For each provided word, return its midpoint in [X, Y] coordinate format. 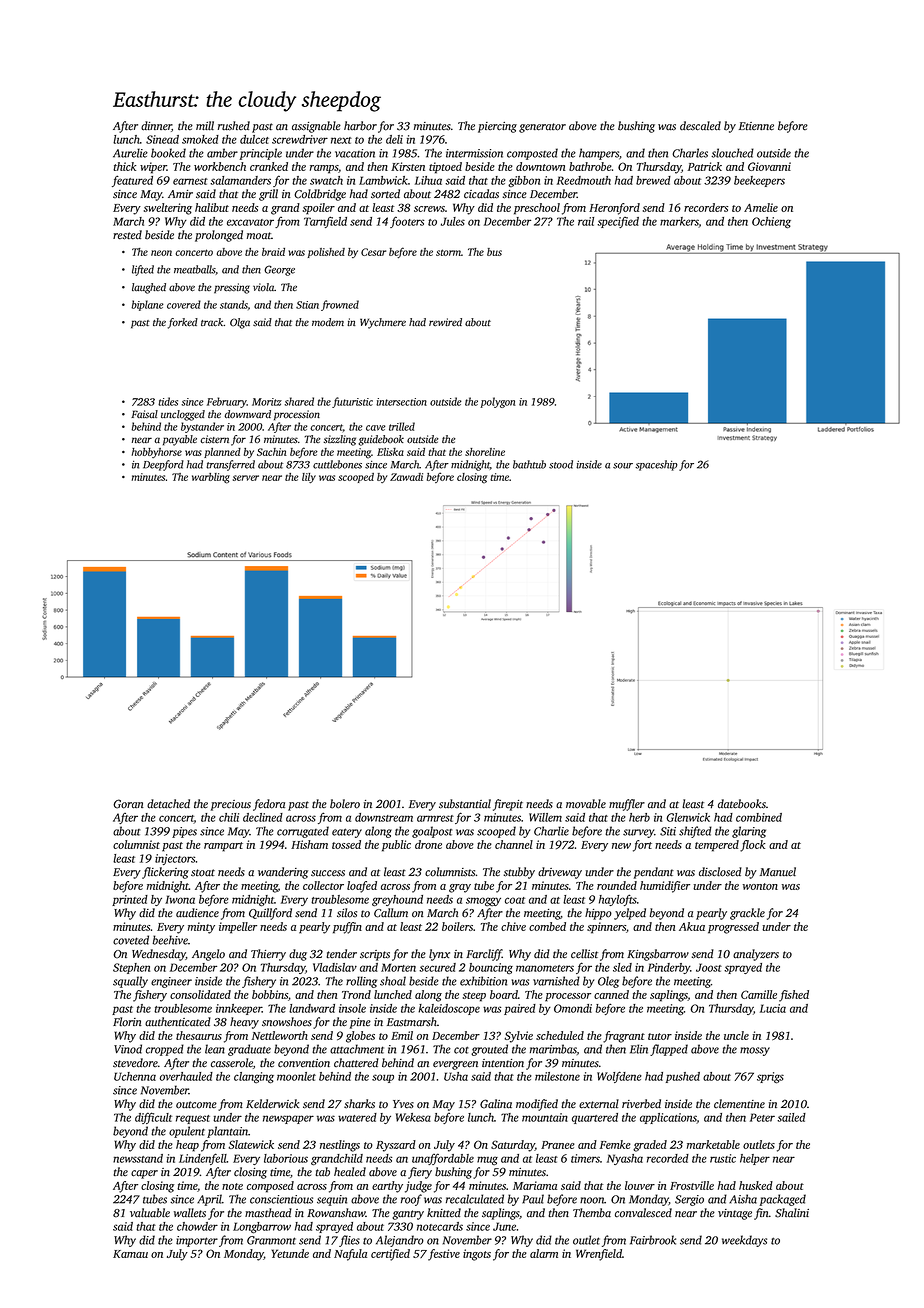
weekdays [744, 1241]
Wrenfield [599, 1255]
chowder [197, 1226]
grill [268, 195]
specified [618, 222]
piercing [497, 127]
